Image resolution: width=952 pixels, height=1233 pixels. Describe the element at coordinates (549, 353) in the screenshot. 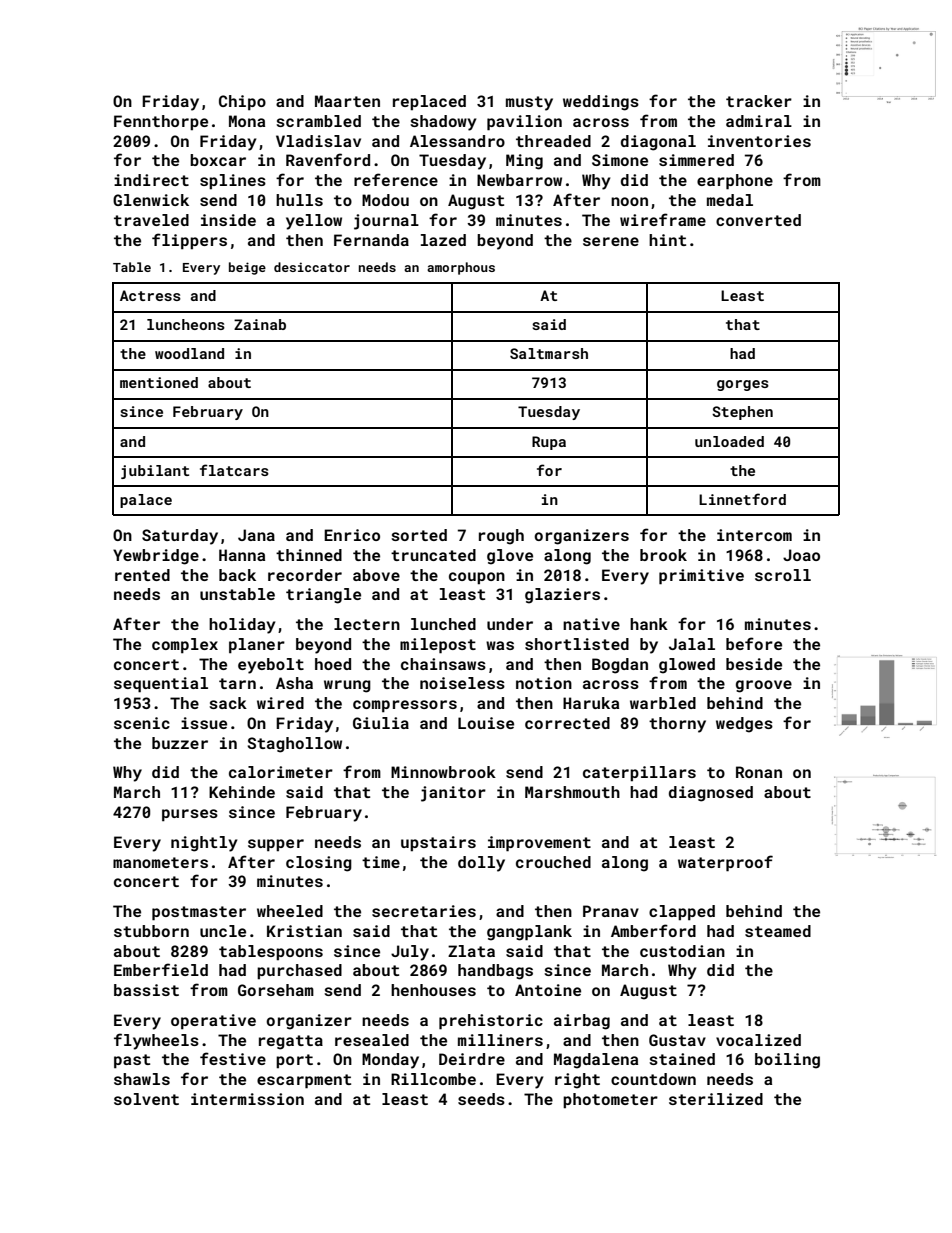

I see `Saltmarsh` at that location.
